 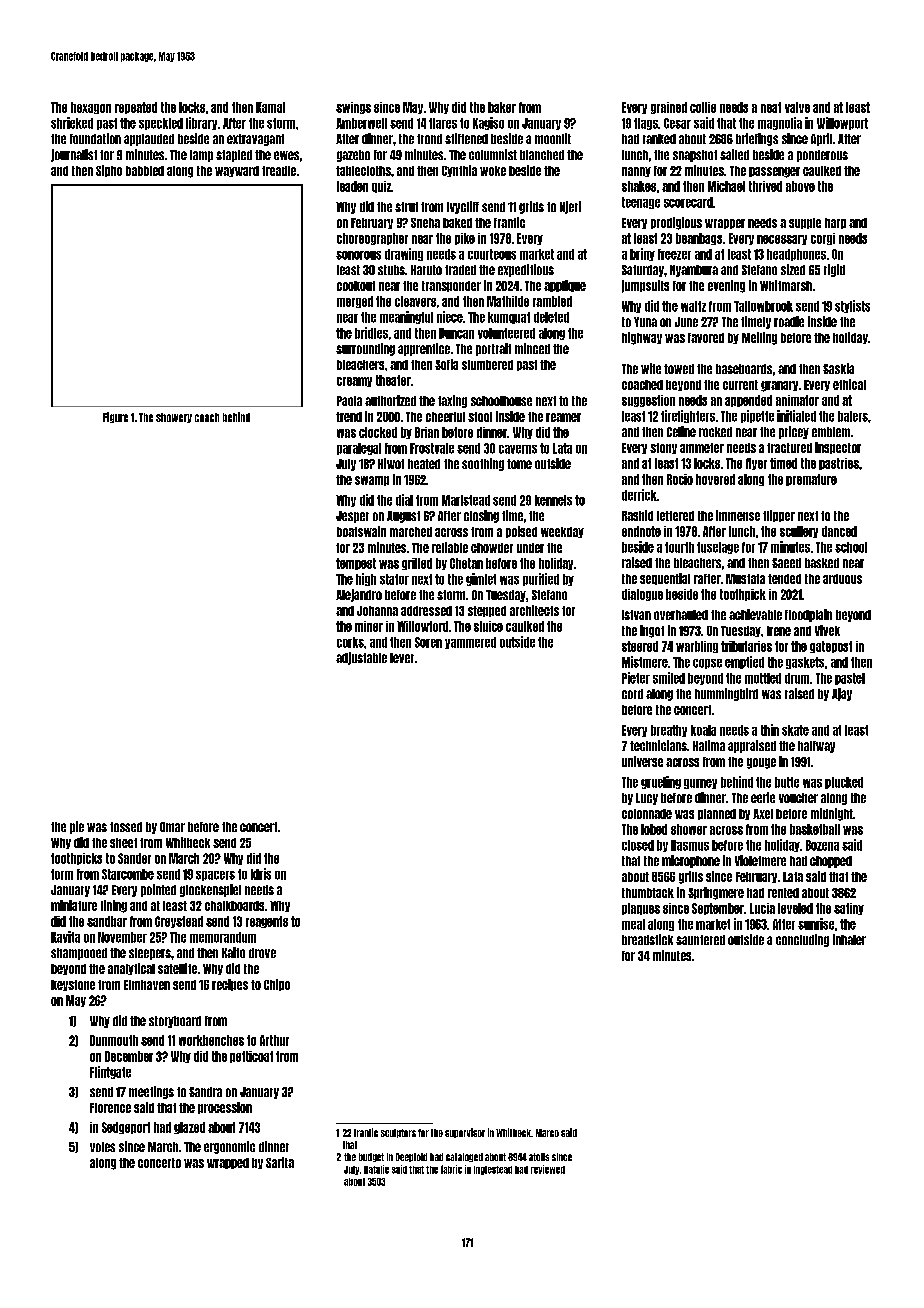 What do you see at coordinates (229, 1147) in the screenshot?
I see `ergonomic` at bounding box center [229, 1147].
